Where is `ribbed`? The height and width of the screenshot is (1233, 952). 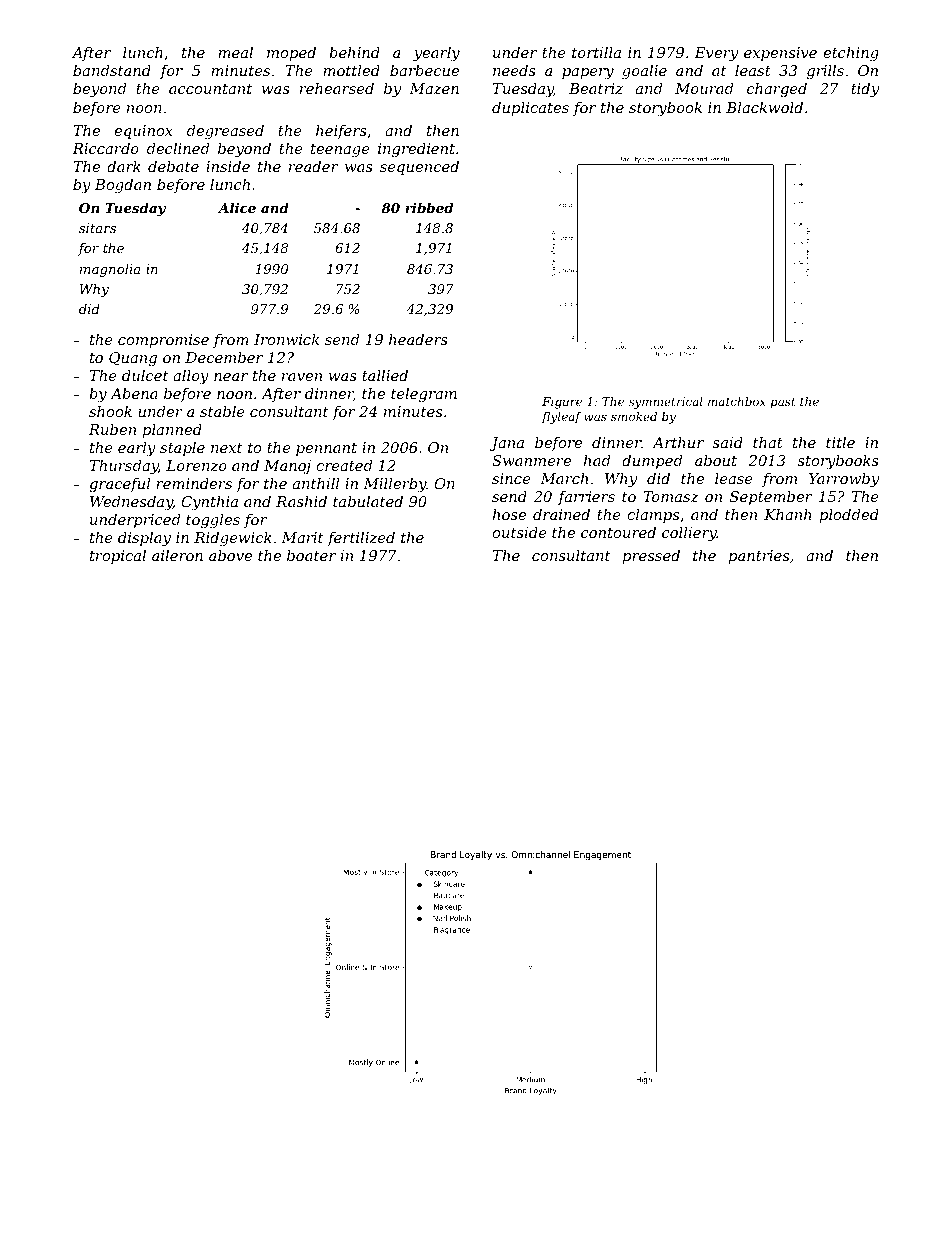 ribbed is located at coordinates (429, 208).
